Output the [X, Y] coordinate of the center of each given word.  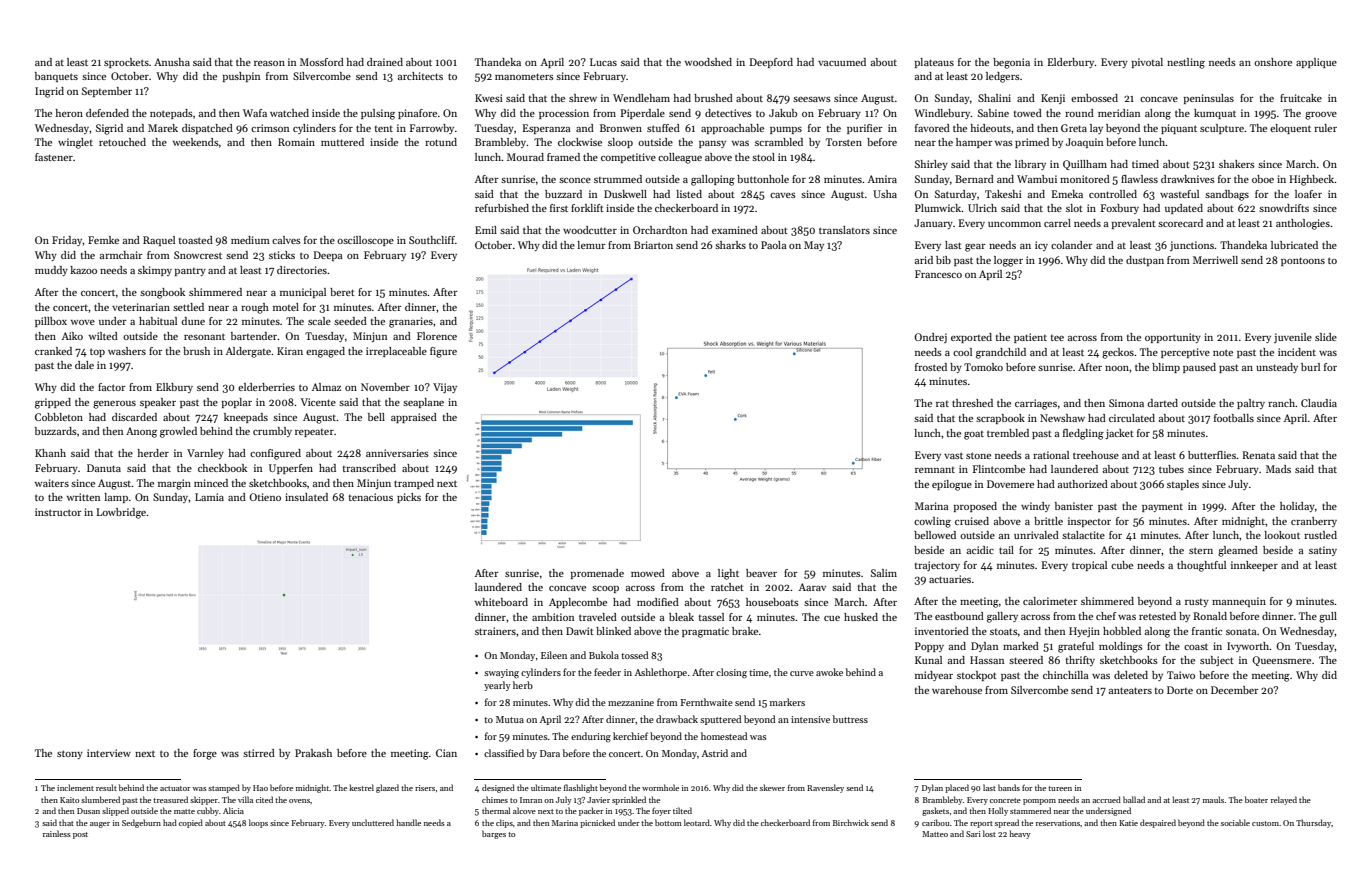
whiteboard [501, 602]
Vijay [445, 388]
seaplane [423, 403]
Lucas [603, 62]
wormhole [660, 787]
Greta [1074, 128]
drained [385, 62]
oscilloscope [365, 241]
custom [1265, 823]
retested [1157, 616]
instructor [58, 512]
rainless [57, 833]
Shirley [931, 165]
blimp [1166, 368]
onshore [1273, 62]
